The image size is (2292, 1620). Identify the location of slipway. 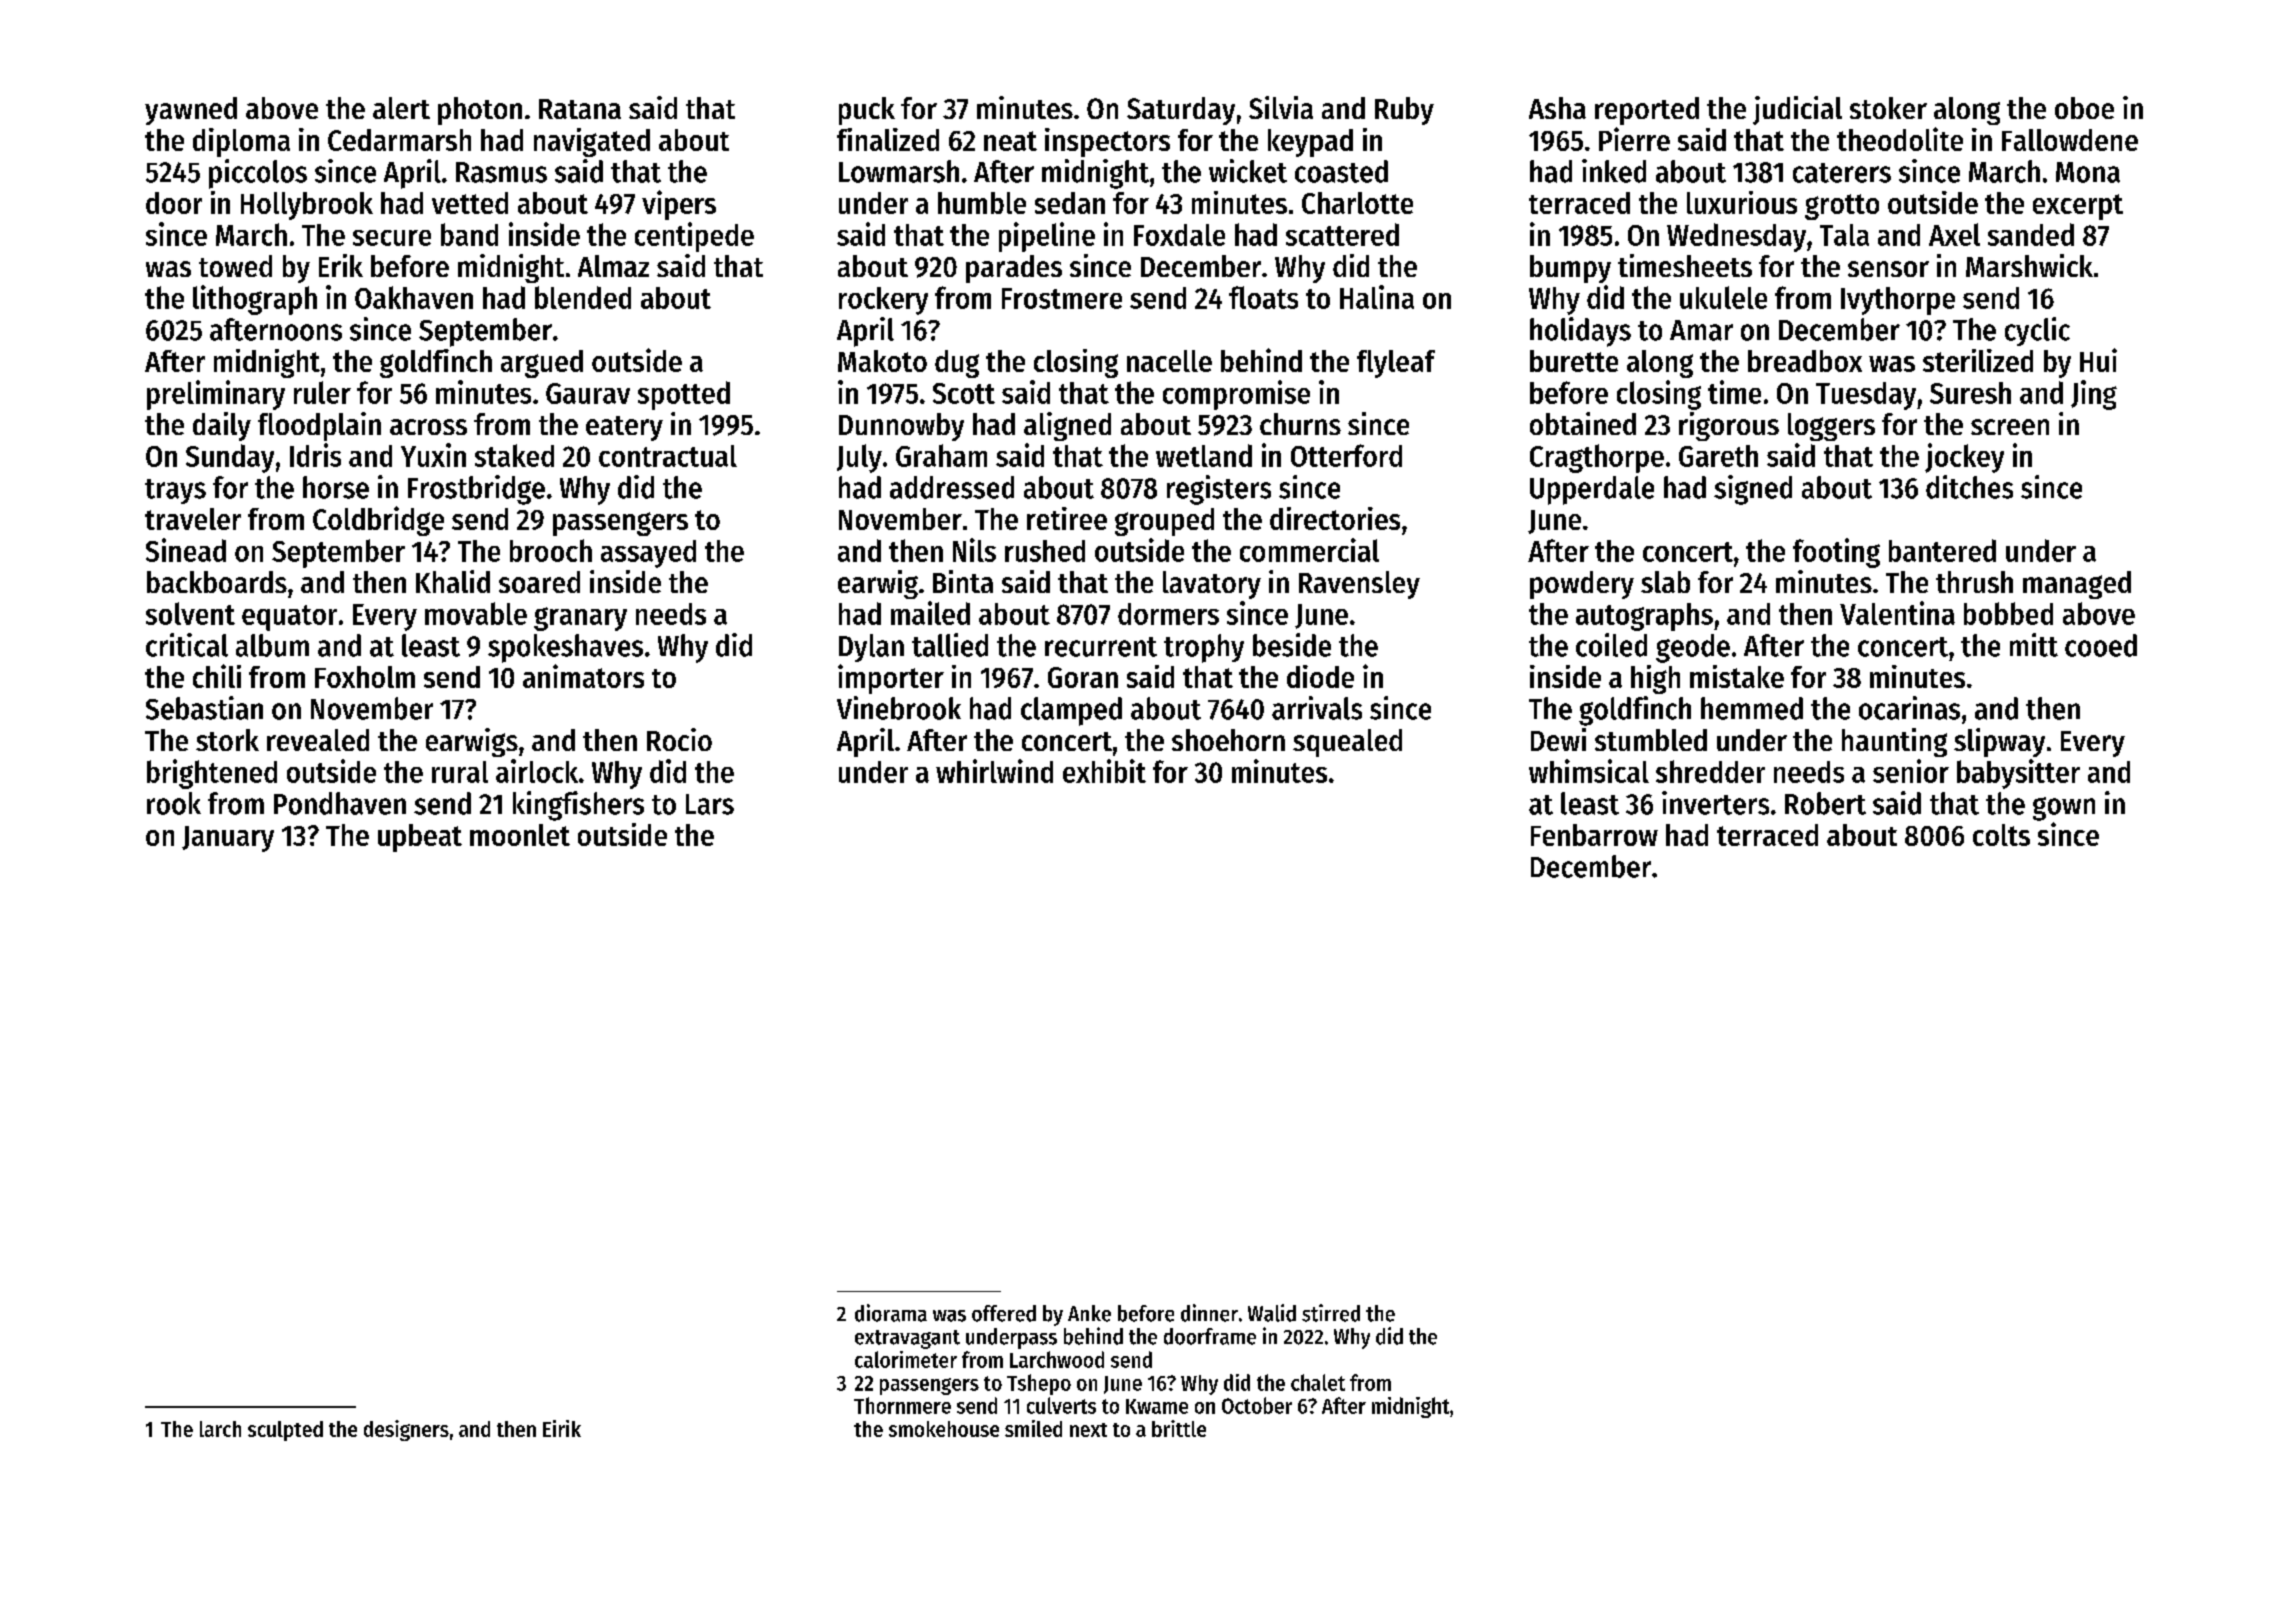
(1999, 742).
